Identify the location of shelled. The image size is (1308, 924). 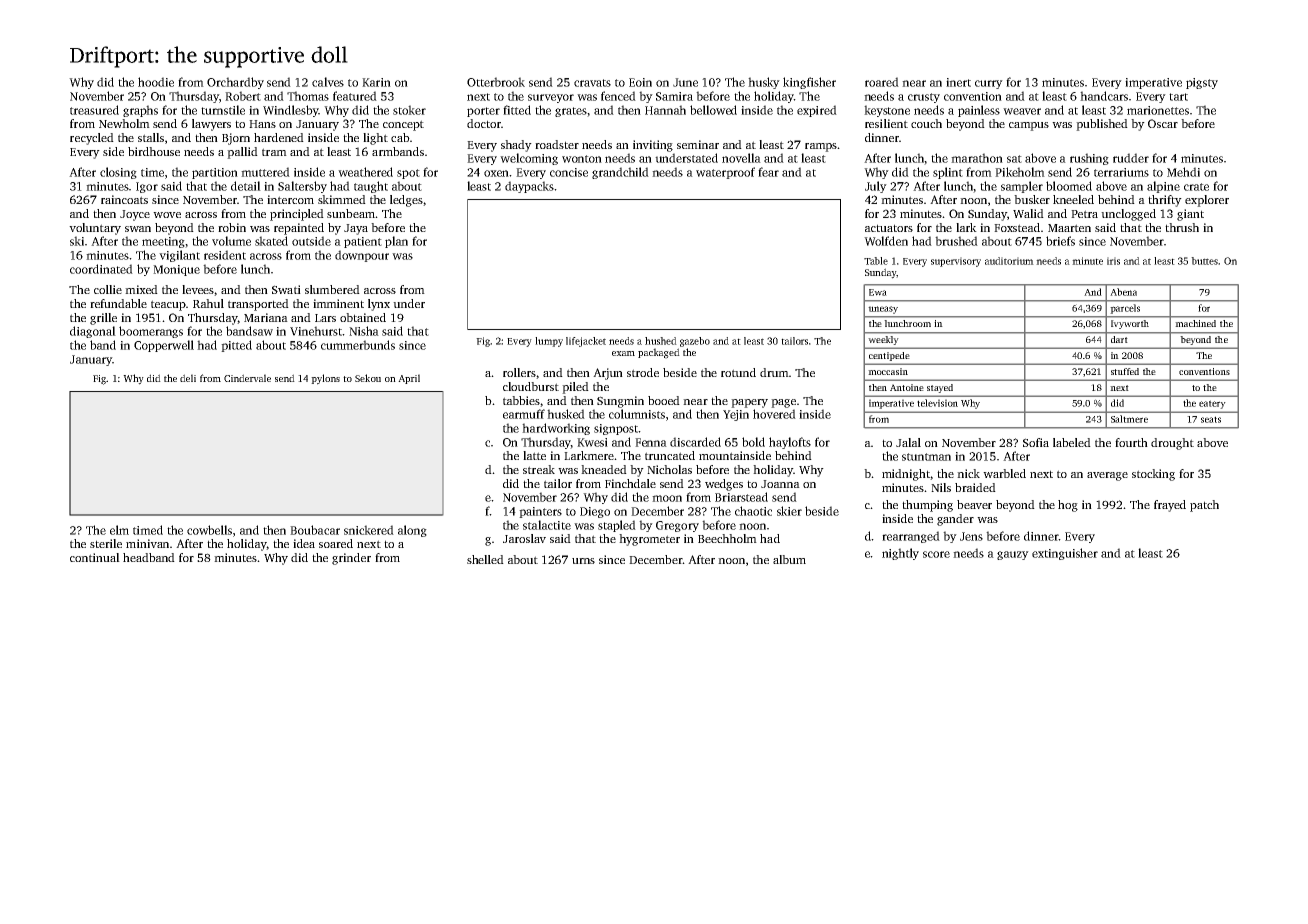
(485, 559).
